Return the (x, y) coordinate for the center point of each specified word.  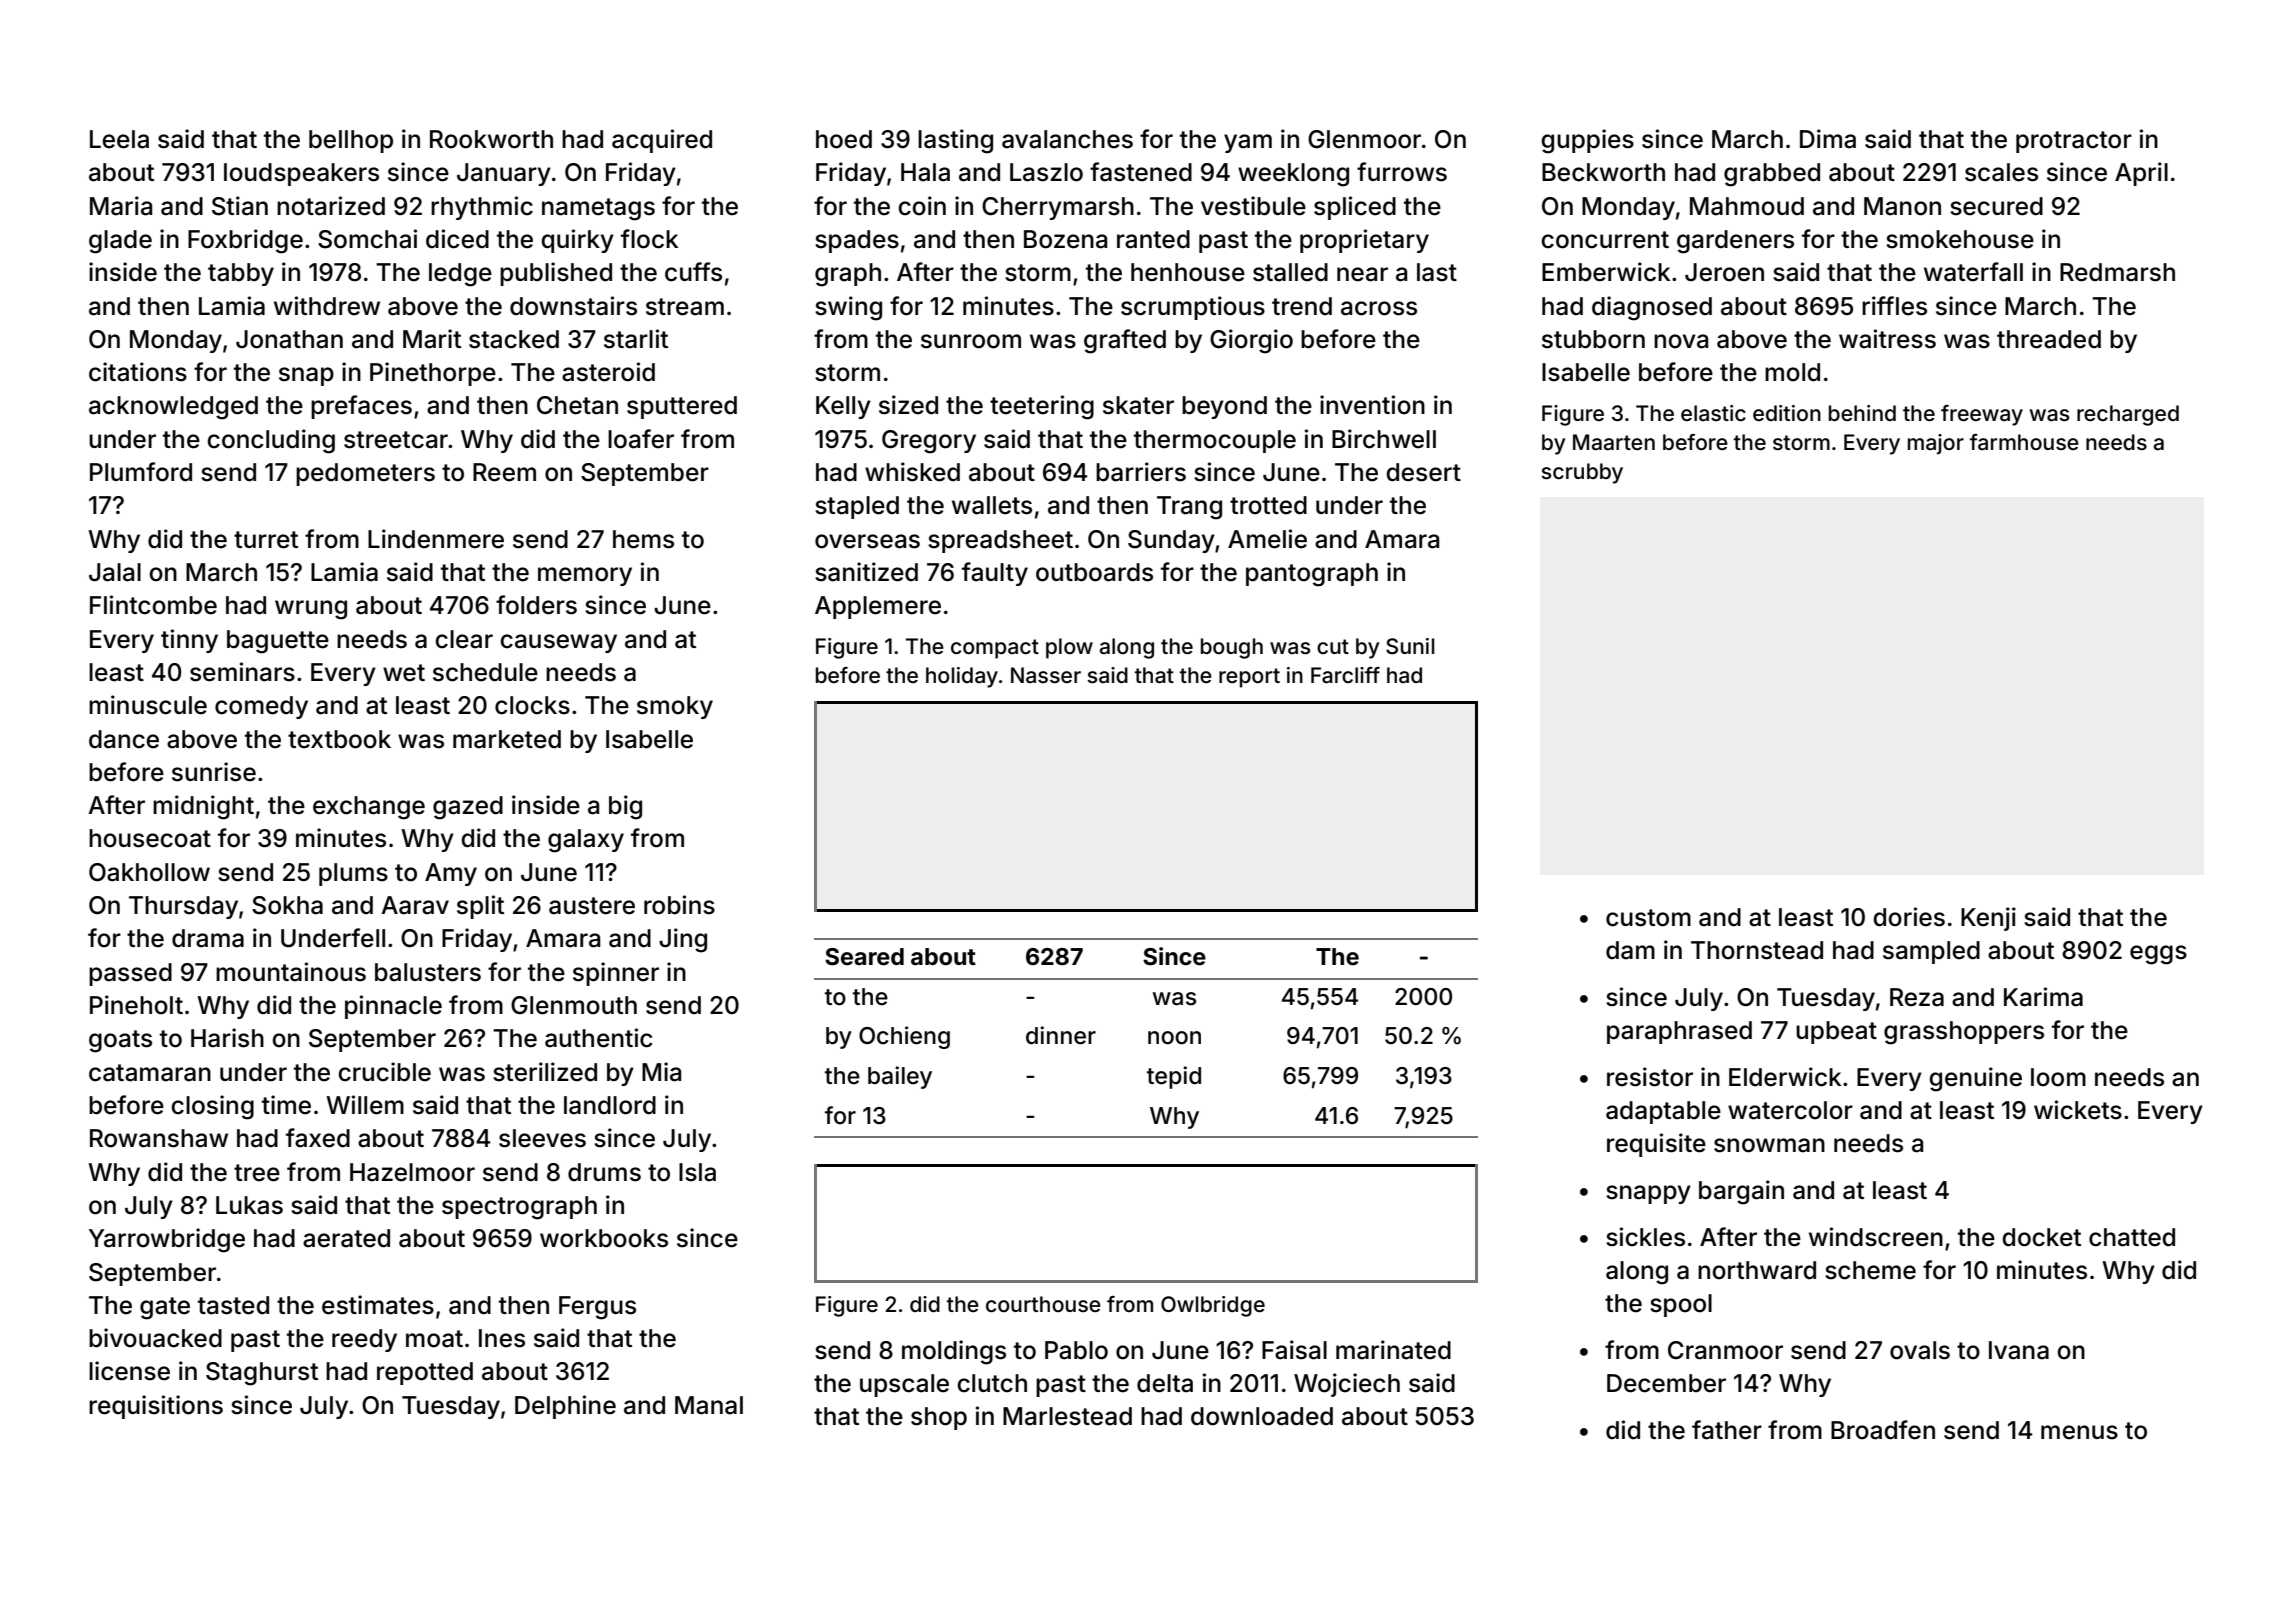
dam (1630, 950)
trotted (1268, 505)
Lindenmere (436, 539)
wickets (2078, 1110)
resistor (1650, 1077)
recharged (2128, 415)
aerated (346, 1238)
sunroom (971, 341)
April (2141, 174)
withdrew (327, 306)
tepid (1174, 1077)
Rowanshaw (159, 1138)
